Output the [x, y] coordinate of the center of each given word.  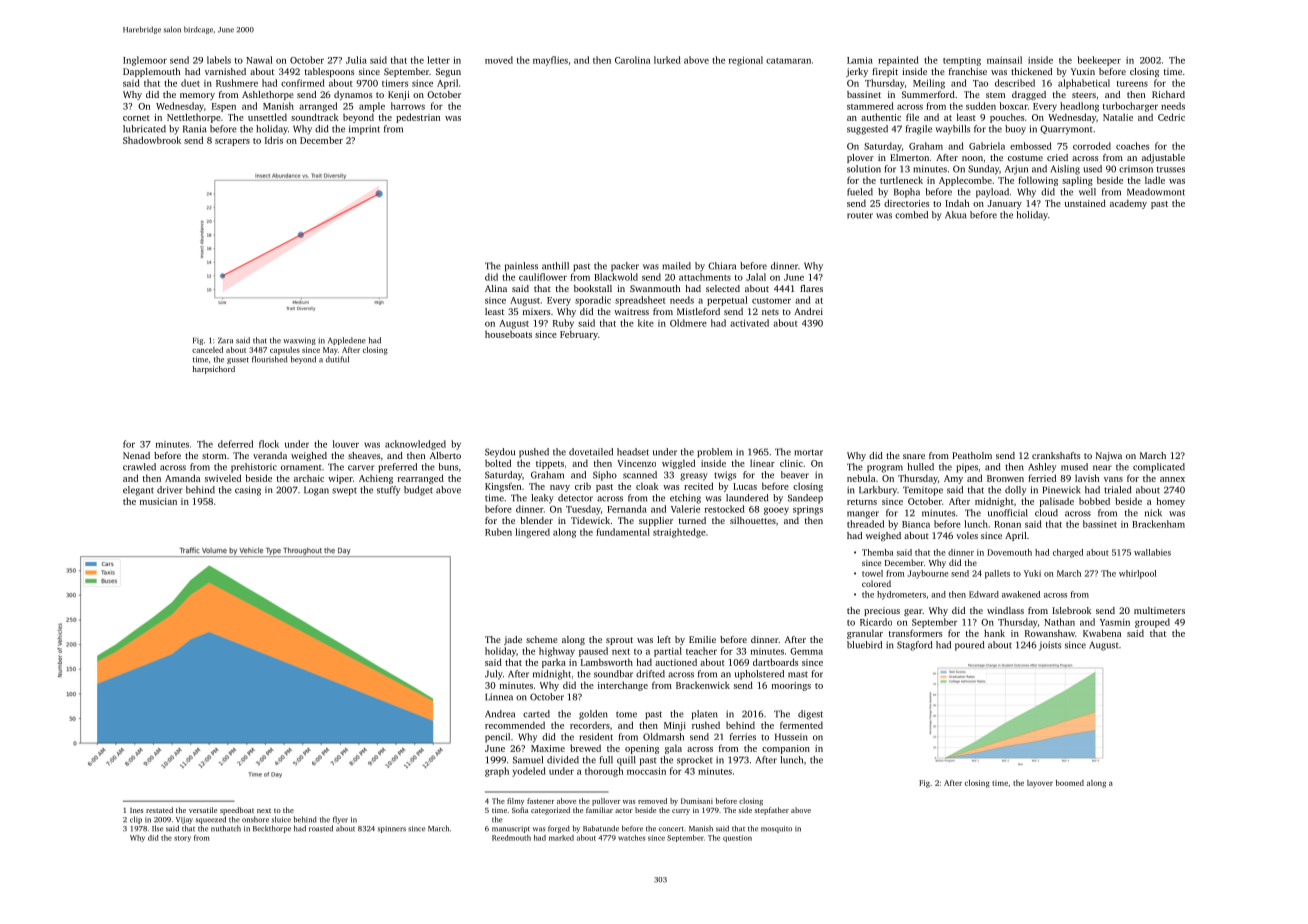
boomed [1070, 783]
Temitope [923, 491]
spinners [392, 829]
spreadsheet [640, 301]
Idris [274, 140]
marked [561, 838]
